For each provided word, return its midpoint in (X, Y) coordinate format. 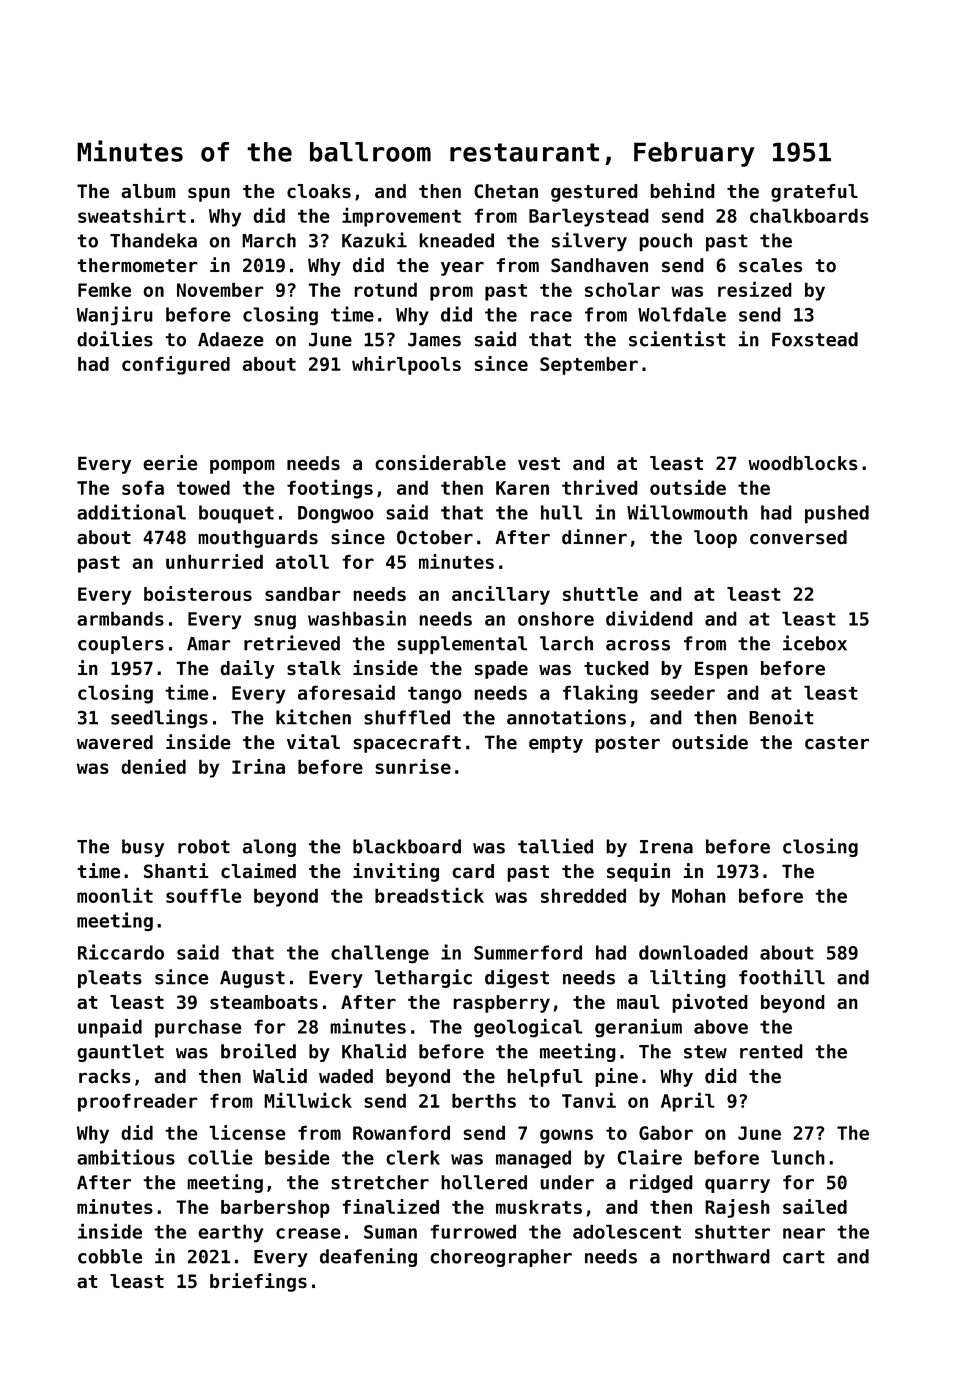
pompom (242, 466)
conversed (798, 537)
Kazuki (374, 240)
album (148, 191)
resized (755, 289)
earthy (230, 1233)
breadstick (429, 895)
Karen (522, 488)
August (252, 979)
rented (771, 1051)
